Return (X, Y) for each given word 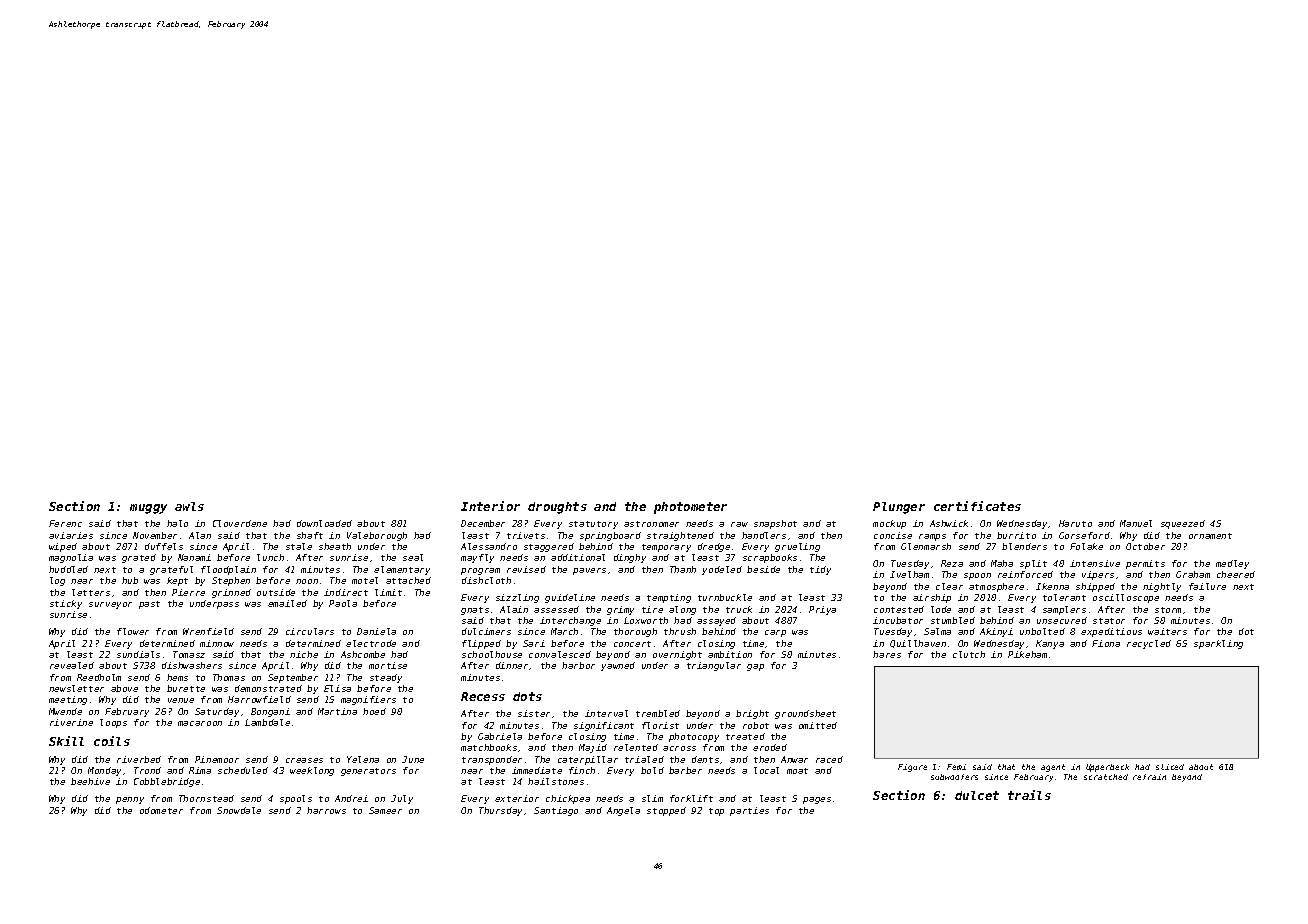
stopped (666, 811)
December (483, 523)
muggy (148, 509)
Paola (343, 603)
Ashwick (949, 523)
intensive (1095, 563)
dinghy (630, 558)
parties (749, 811)
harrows (326, 810)
